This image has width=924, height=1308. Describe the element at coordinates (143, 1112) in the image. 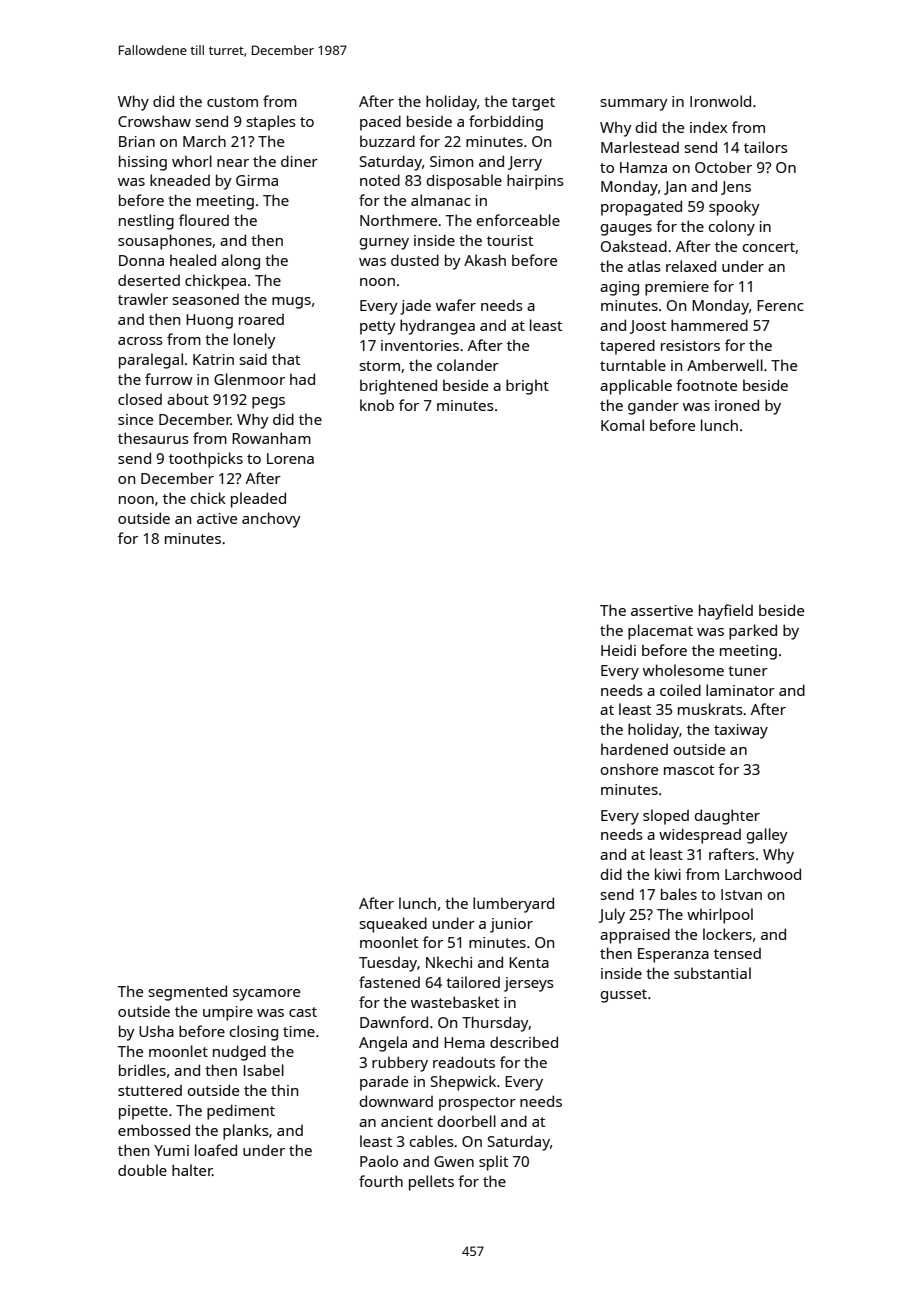

I see `pipette` at that location.
